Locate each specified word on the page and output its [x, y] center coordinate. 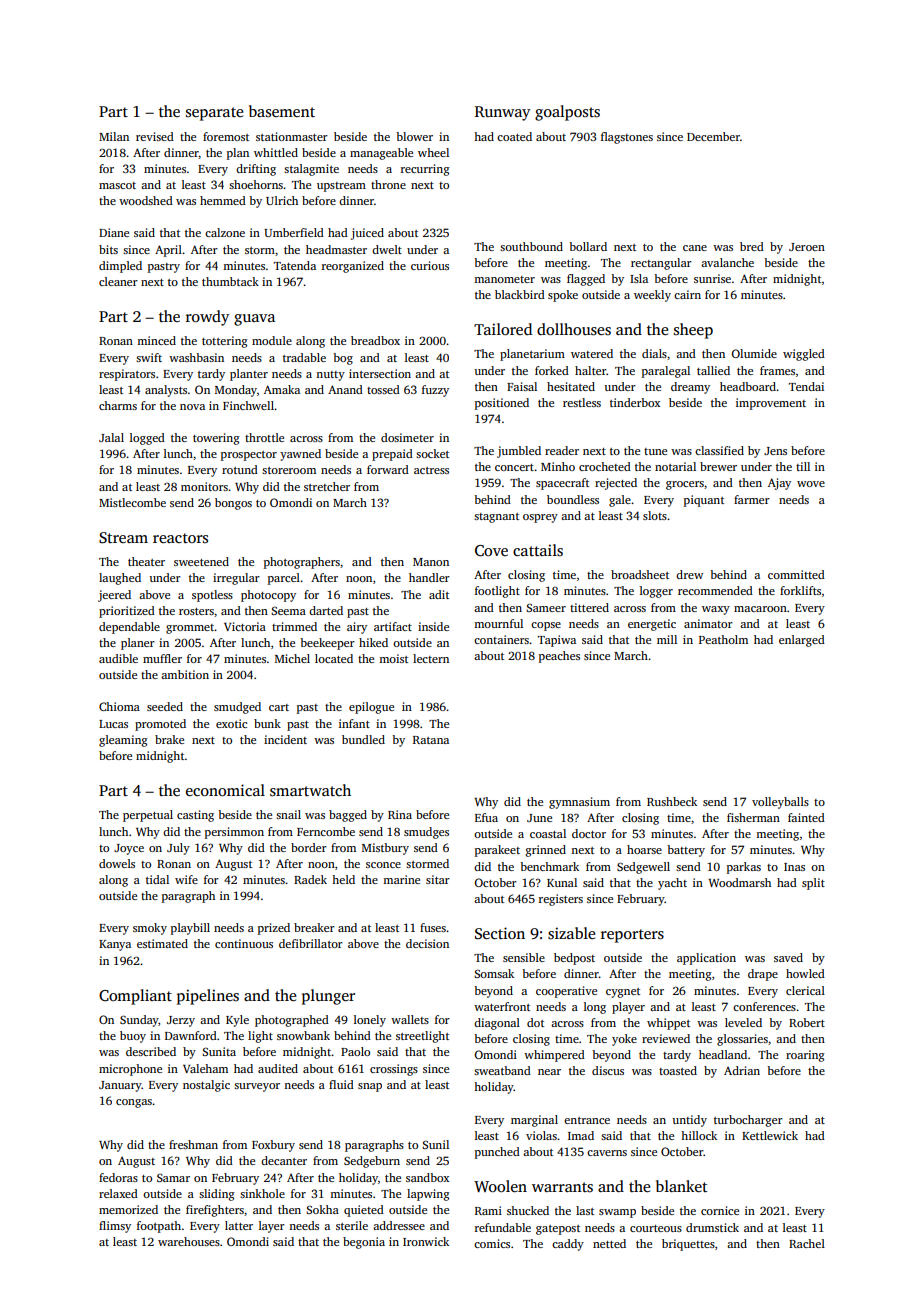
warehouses [189, 1241]
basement [282, 111]
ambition [185, 674]
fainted [806, 817]
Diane [114, 232]
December [713, 136]
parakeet [497, 851]
